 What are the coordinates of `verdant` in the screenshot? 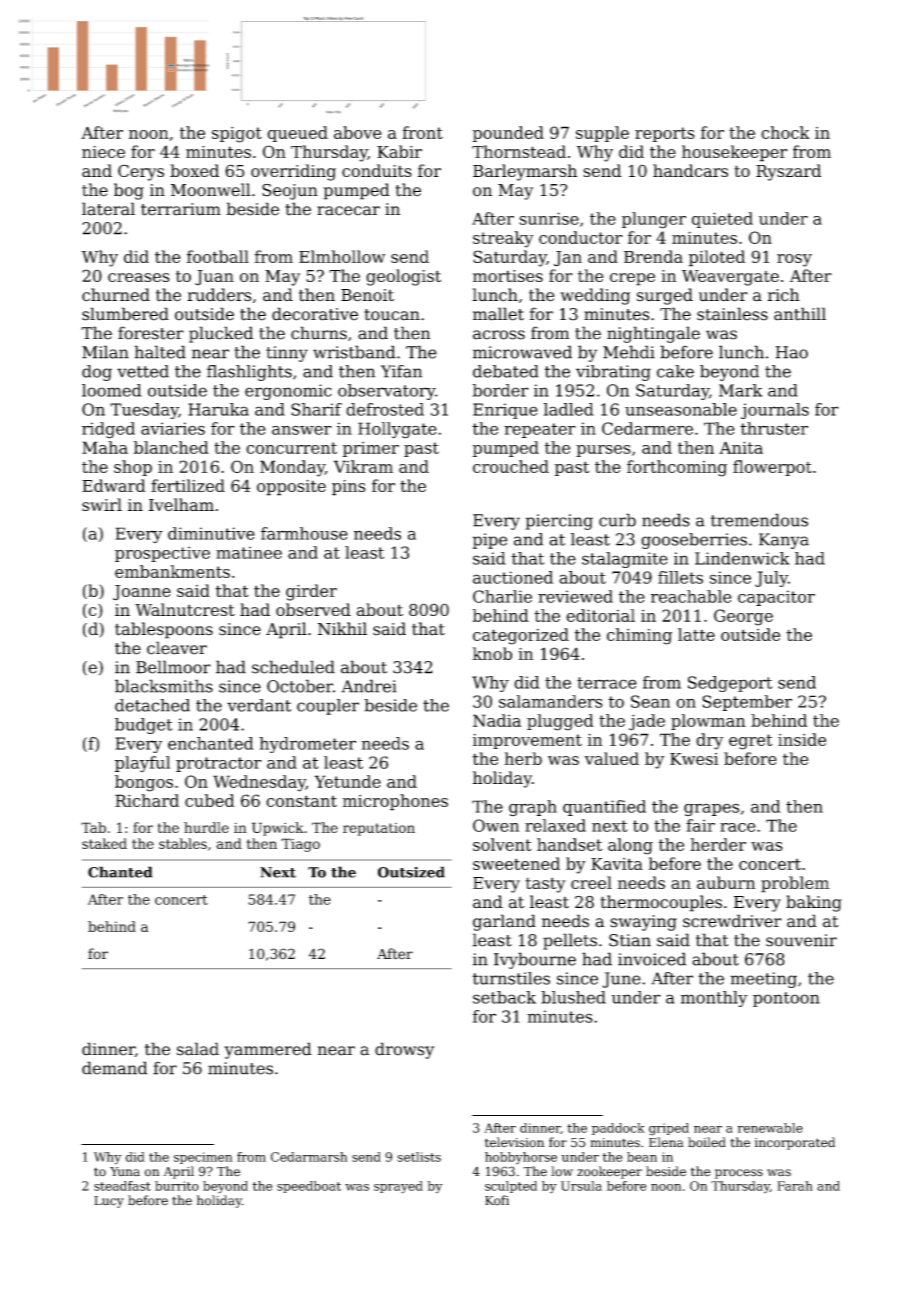 It's located at (259, 705).
